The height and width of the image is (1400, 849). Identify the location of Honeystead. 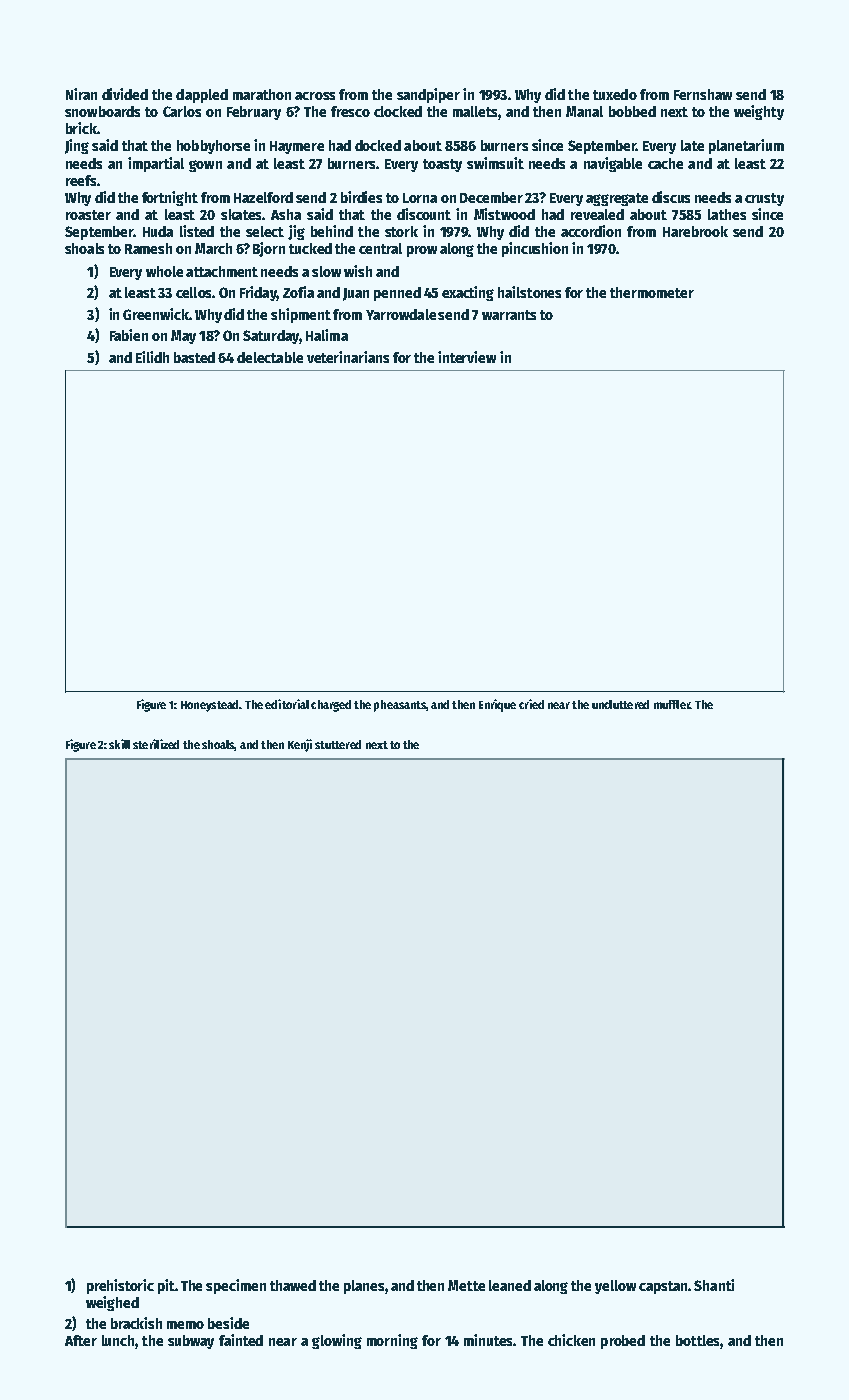
(209, 706).
